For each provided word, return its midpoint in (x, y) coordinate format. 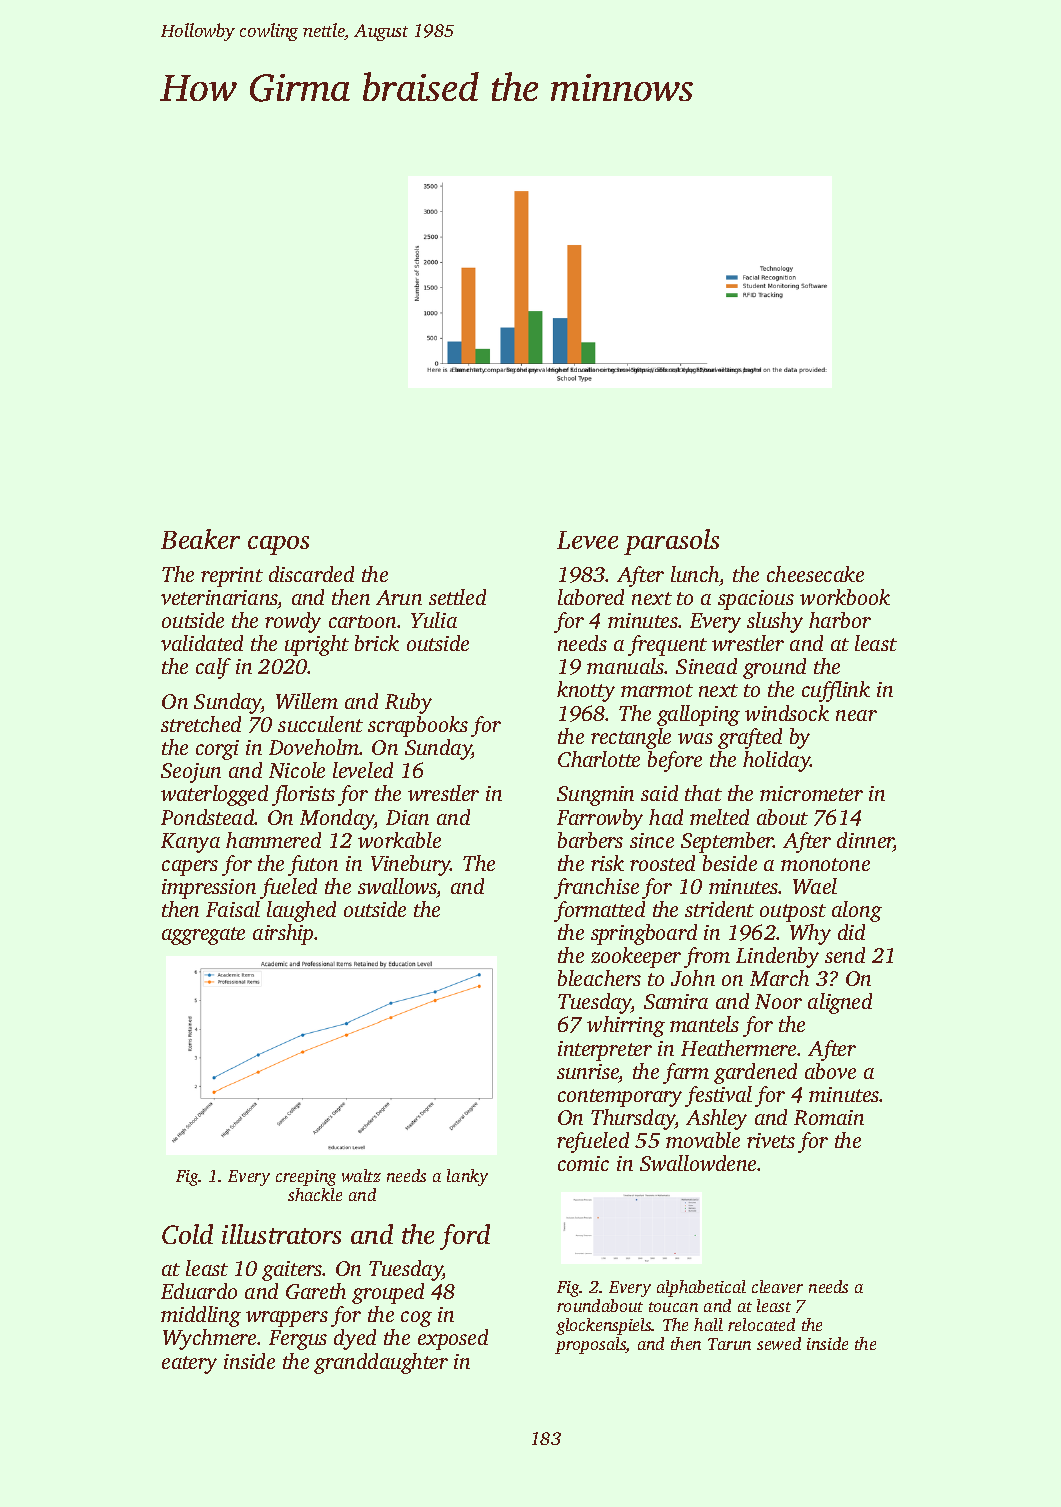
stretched (201, 724)
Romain (829, 1117)
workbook (845, 597)
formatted (599, 911)
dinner (865, 841)
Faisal (233, 909)
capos (278, 545)
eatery (189, 1365)
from (707, 957)
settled (457, 597)
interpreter (605, 1051)
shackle (315, 1194)
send (845, 955)
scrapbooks (418, 726)
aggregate (203, 936)
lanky (467, 1177)
